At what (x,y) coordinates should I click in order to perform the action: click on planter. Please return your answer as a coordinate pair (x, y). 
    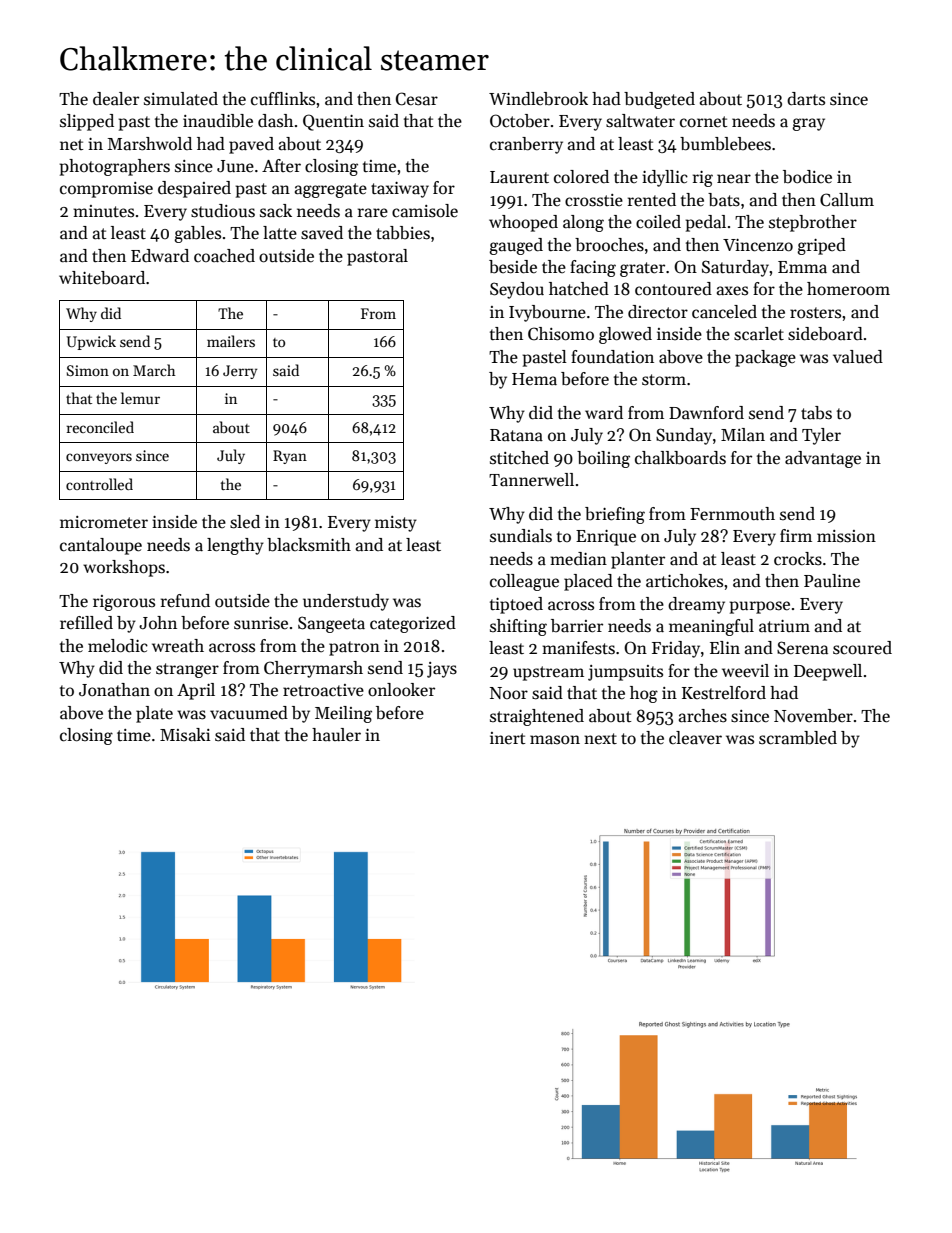
    Looking at the image, I should click on (638, 560).
